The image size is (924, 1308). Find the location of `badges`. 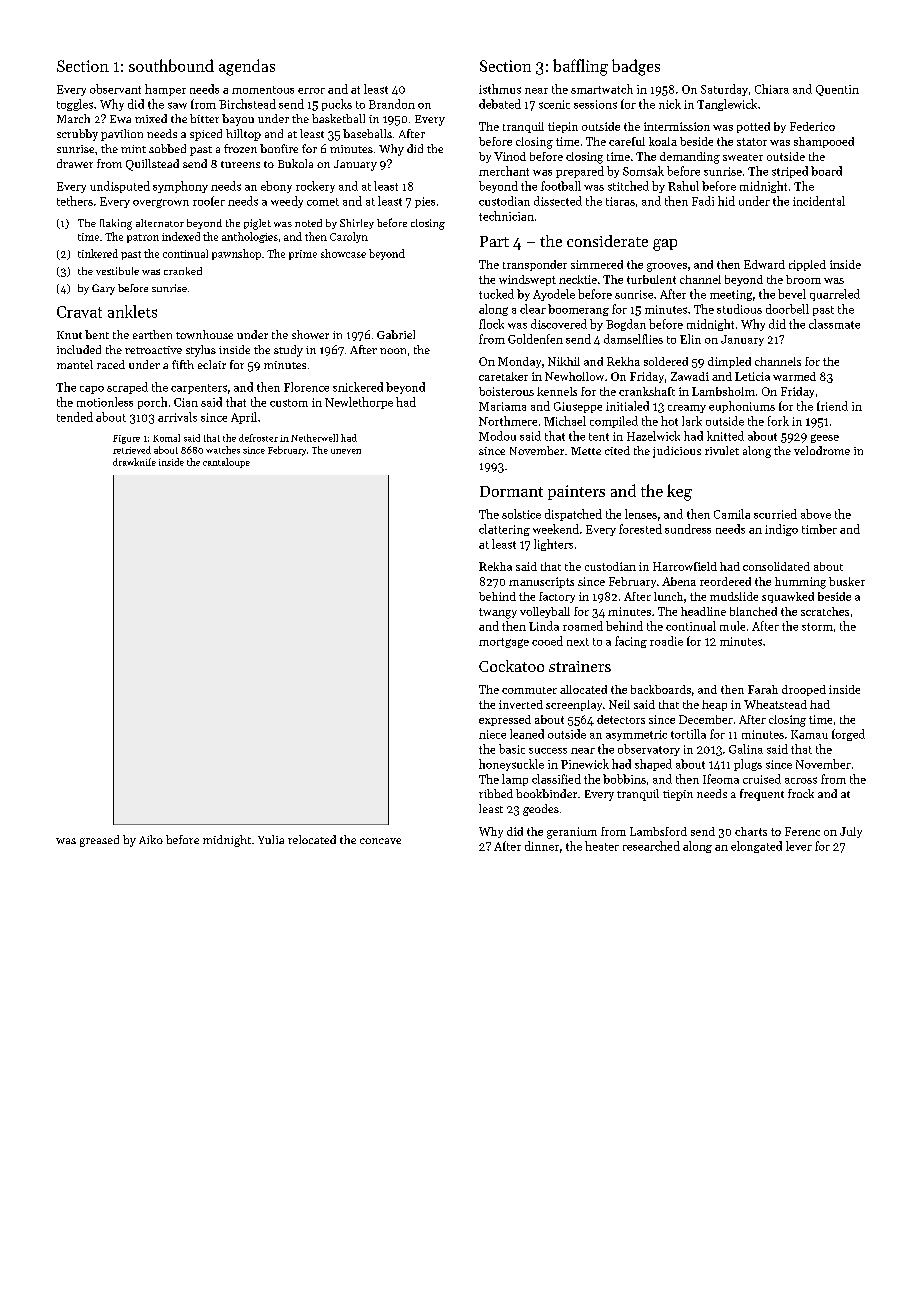

badges is located at coordinates (636, 67).
